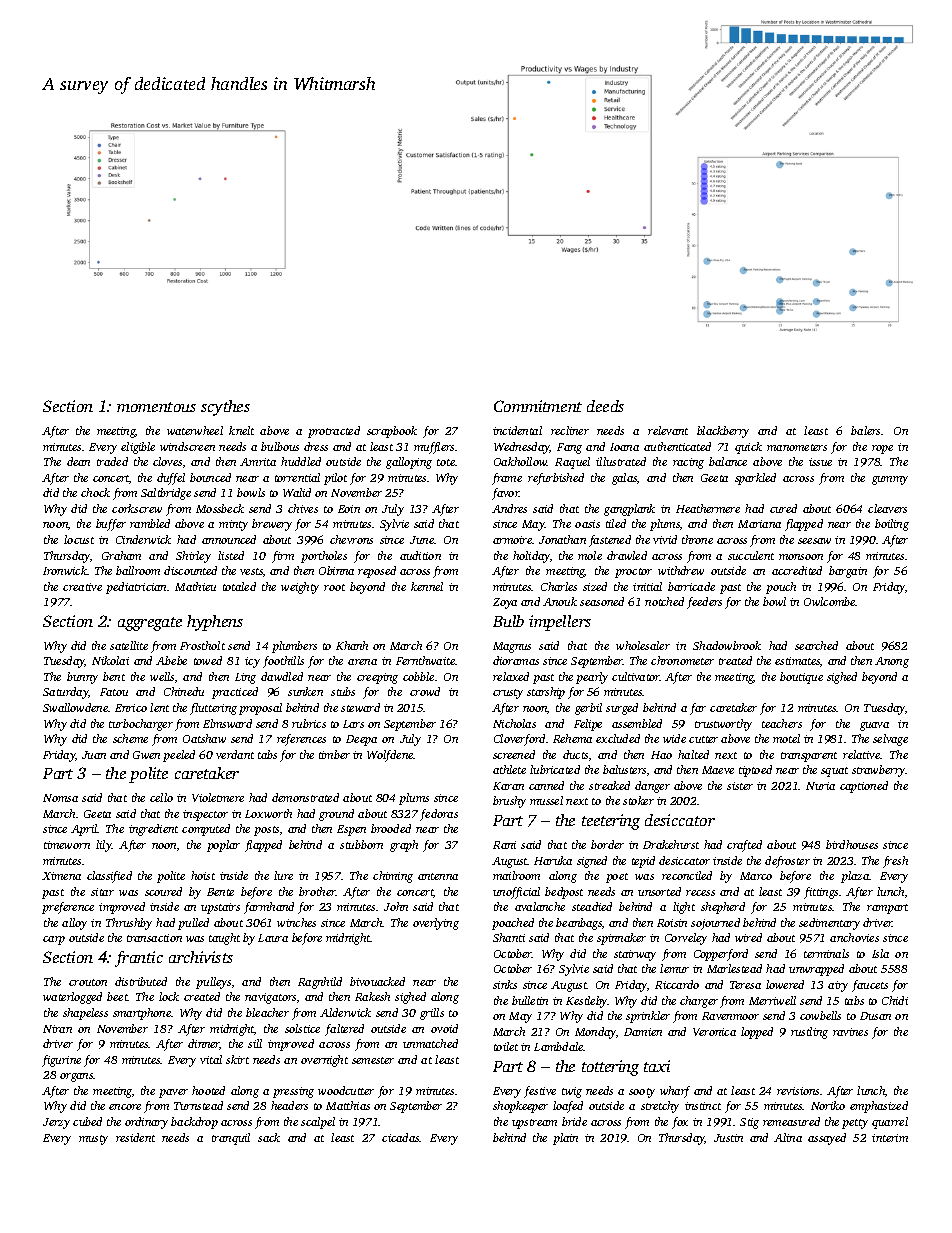  Describe the element at coordinates (305, 691) in the page. I see `sunken` at that location.
